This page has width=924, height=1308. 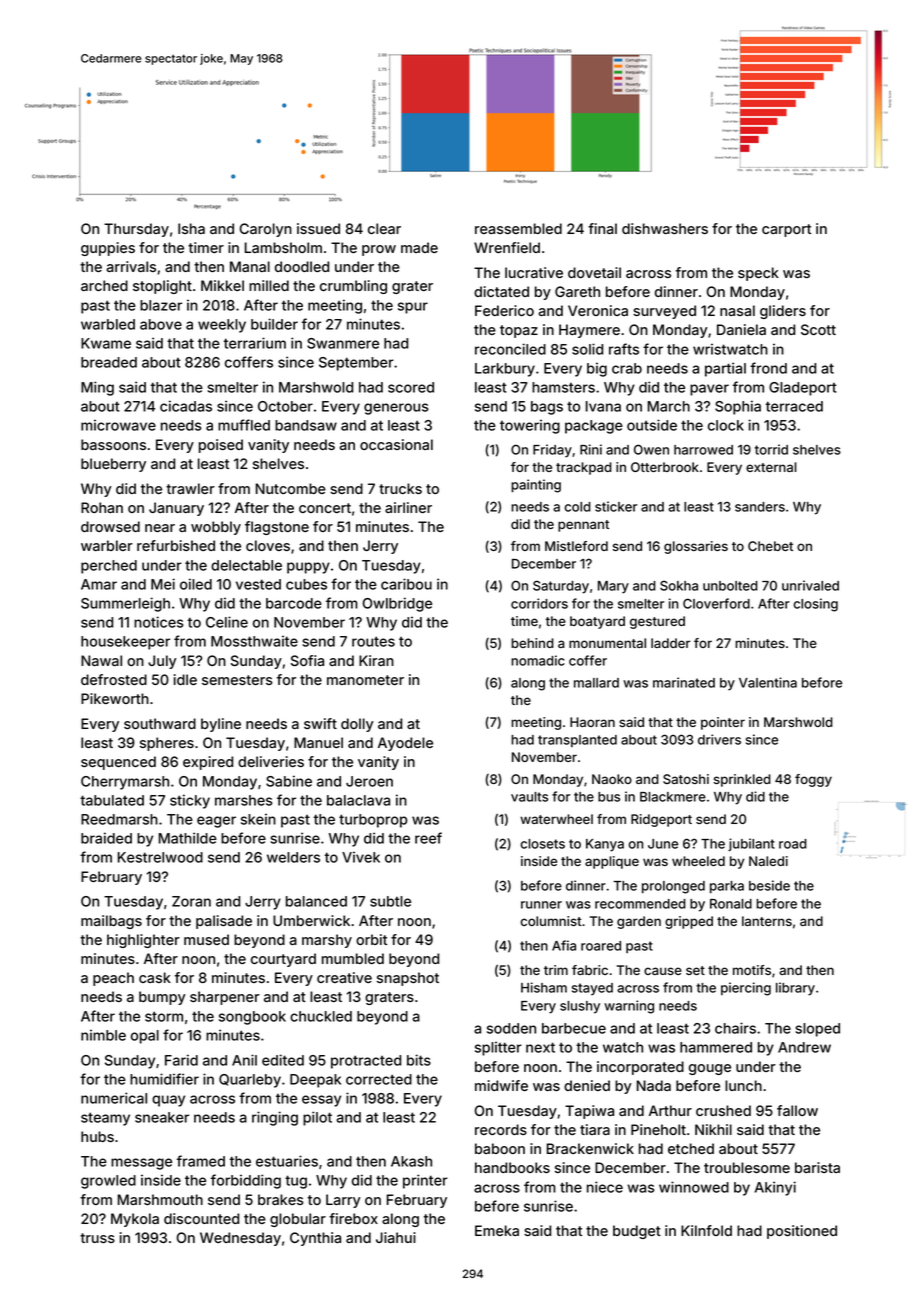 What do you see at coordinates (315, 1239) in the page?
I see `Cynthia` at bounding box center [315, 1239].
